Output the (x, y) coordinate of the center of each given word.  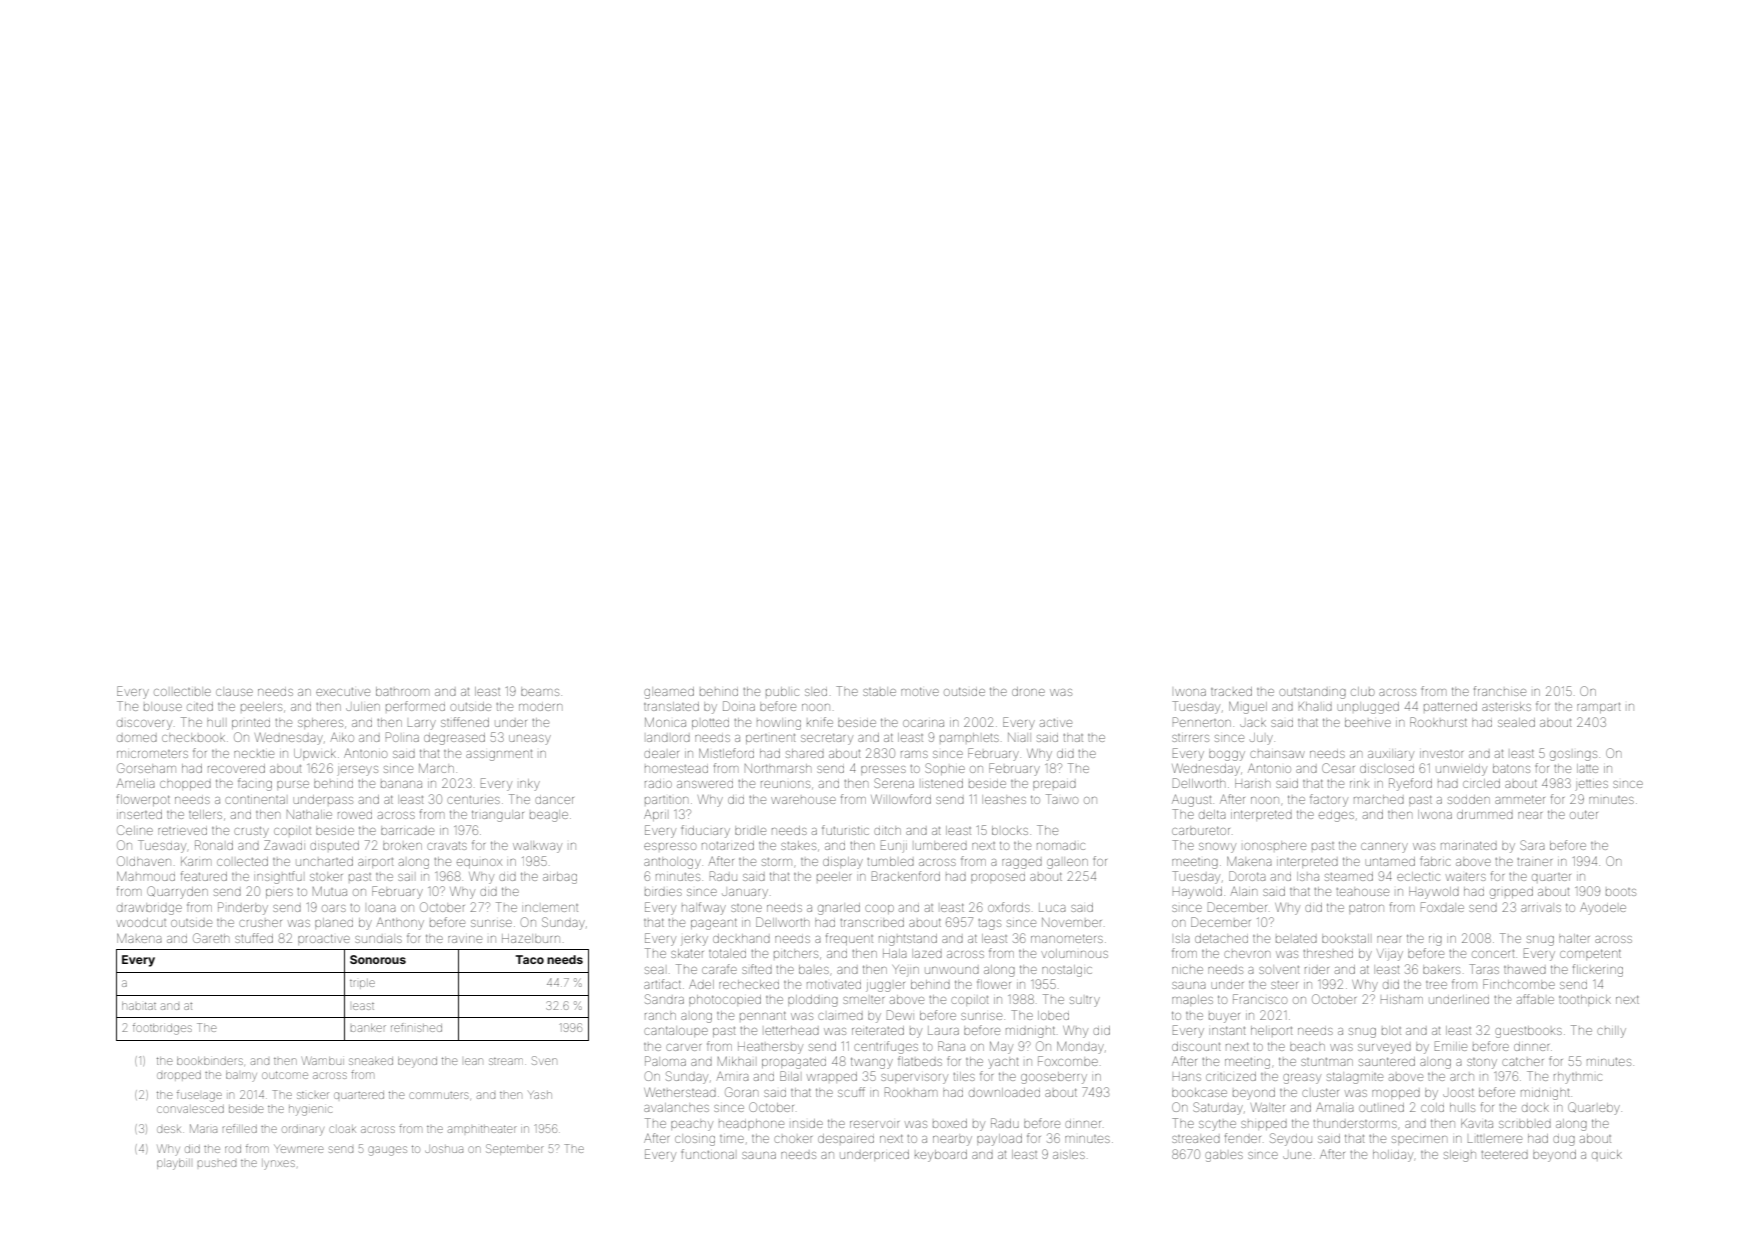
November (1072, 922)
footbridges (162, 1029)
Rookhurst (1438, 722)
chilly (1611, 1032)
